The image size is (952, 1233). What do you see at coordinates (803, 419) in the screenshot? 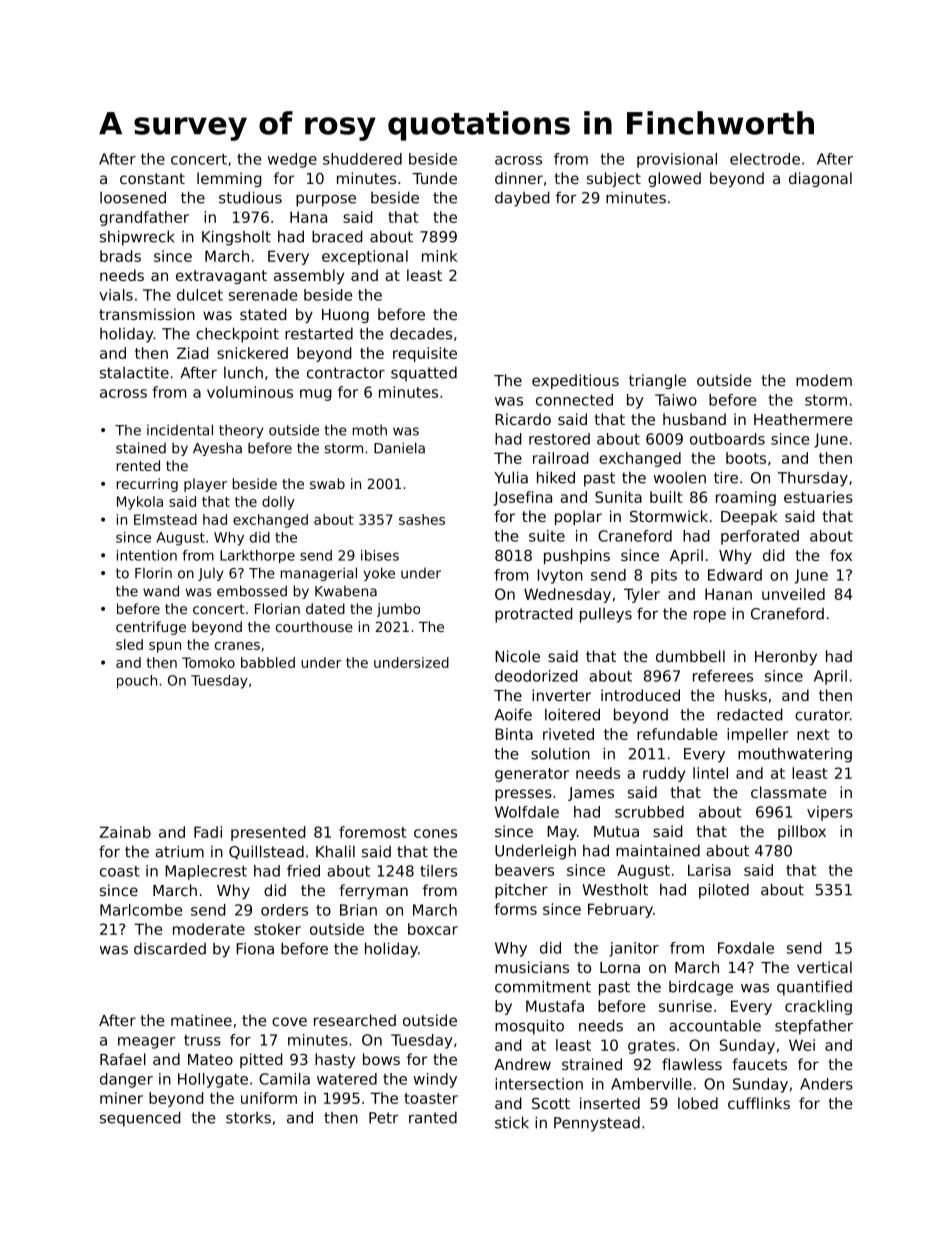
I see `Heathermere` at bounding box center [803, 419].
